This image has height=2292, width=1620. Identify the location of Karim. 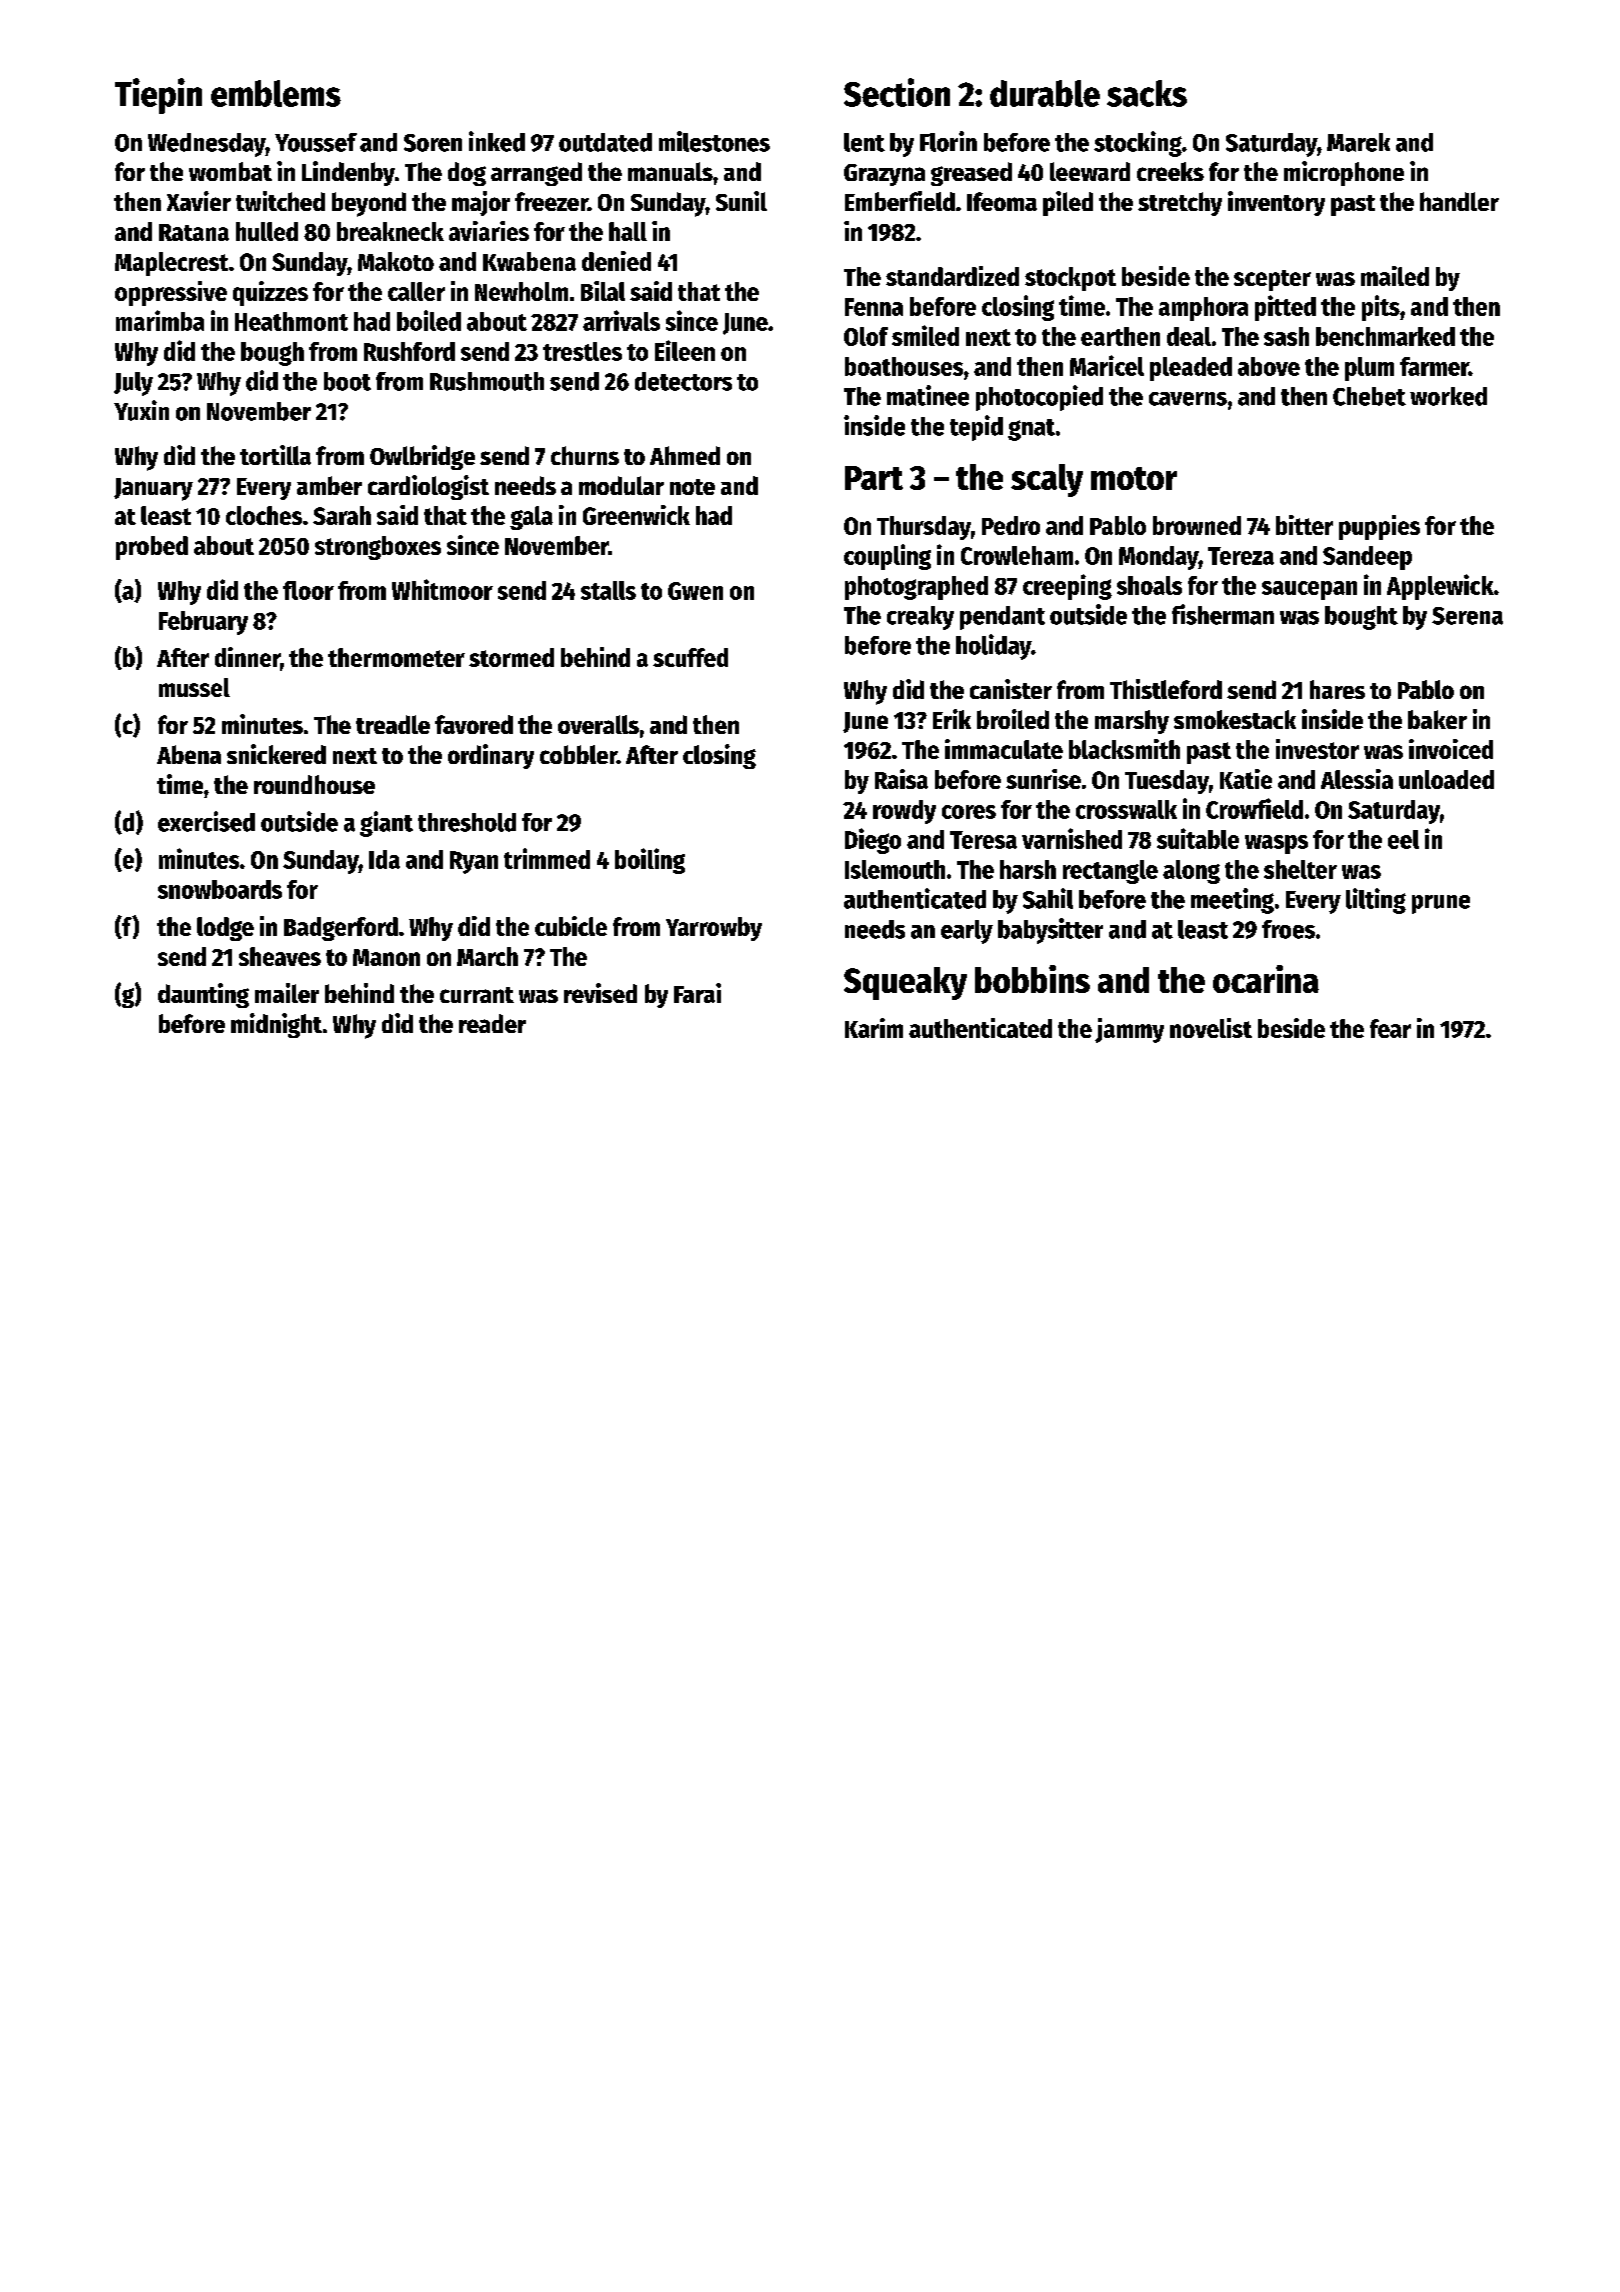
(874, 1028).
